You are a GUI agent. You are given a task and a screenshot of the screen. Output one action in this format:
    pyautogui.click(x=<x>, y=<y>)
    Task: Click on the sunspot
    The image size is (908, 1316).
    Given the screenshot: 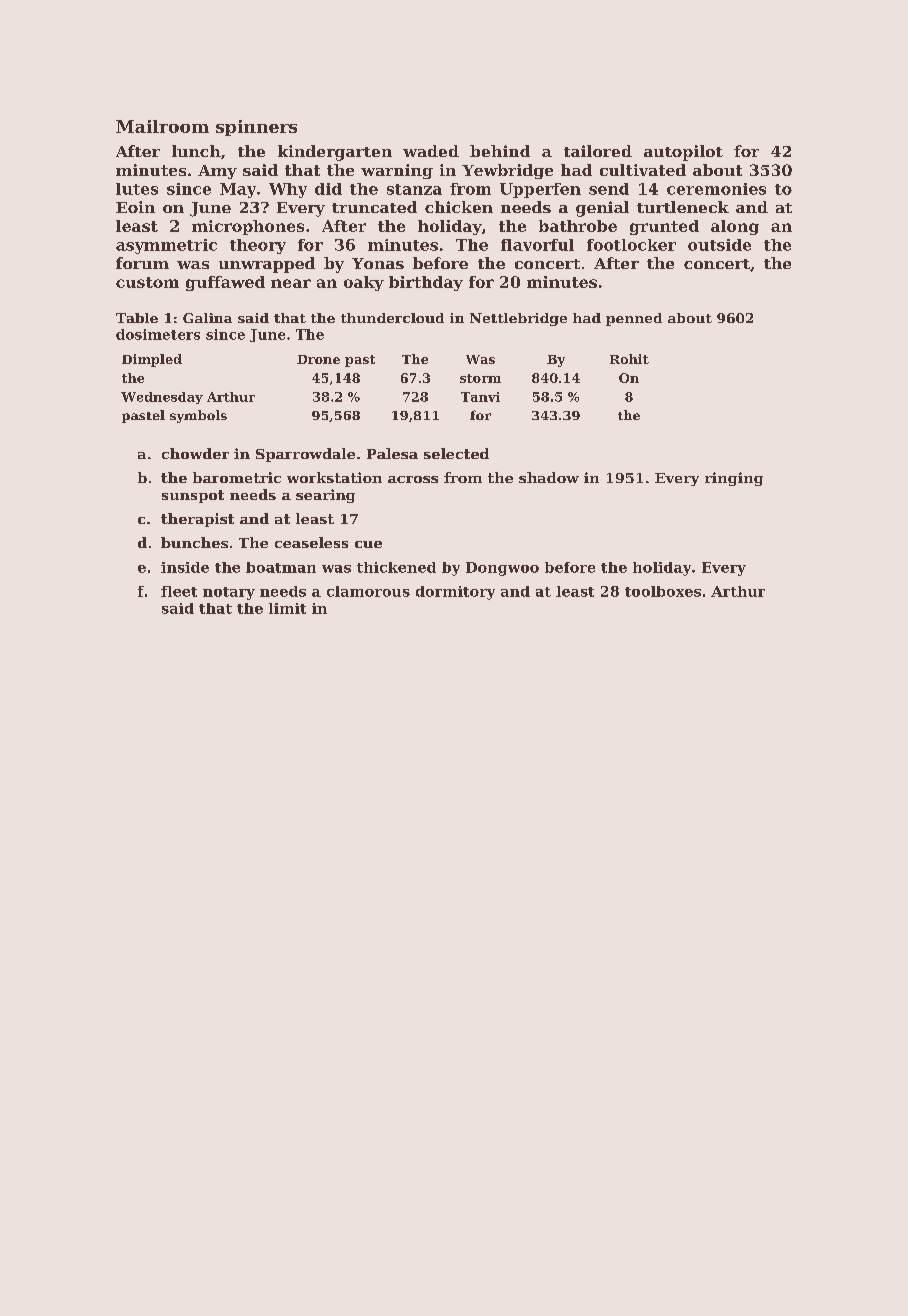 What is the action you would take?
    pyautogui.click(x=193, y=496)
